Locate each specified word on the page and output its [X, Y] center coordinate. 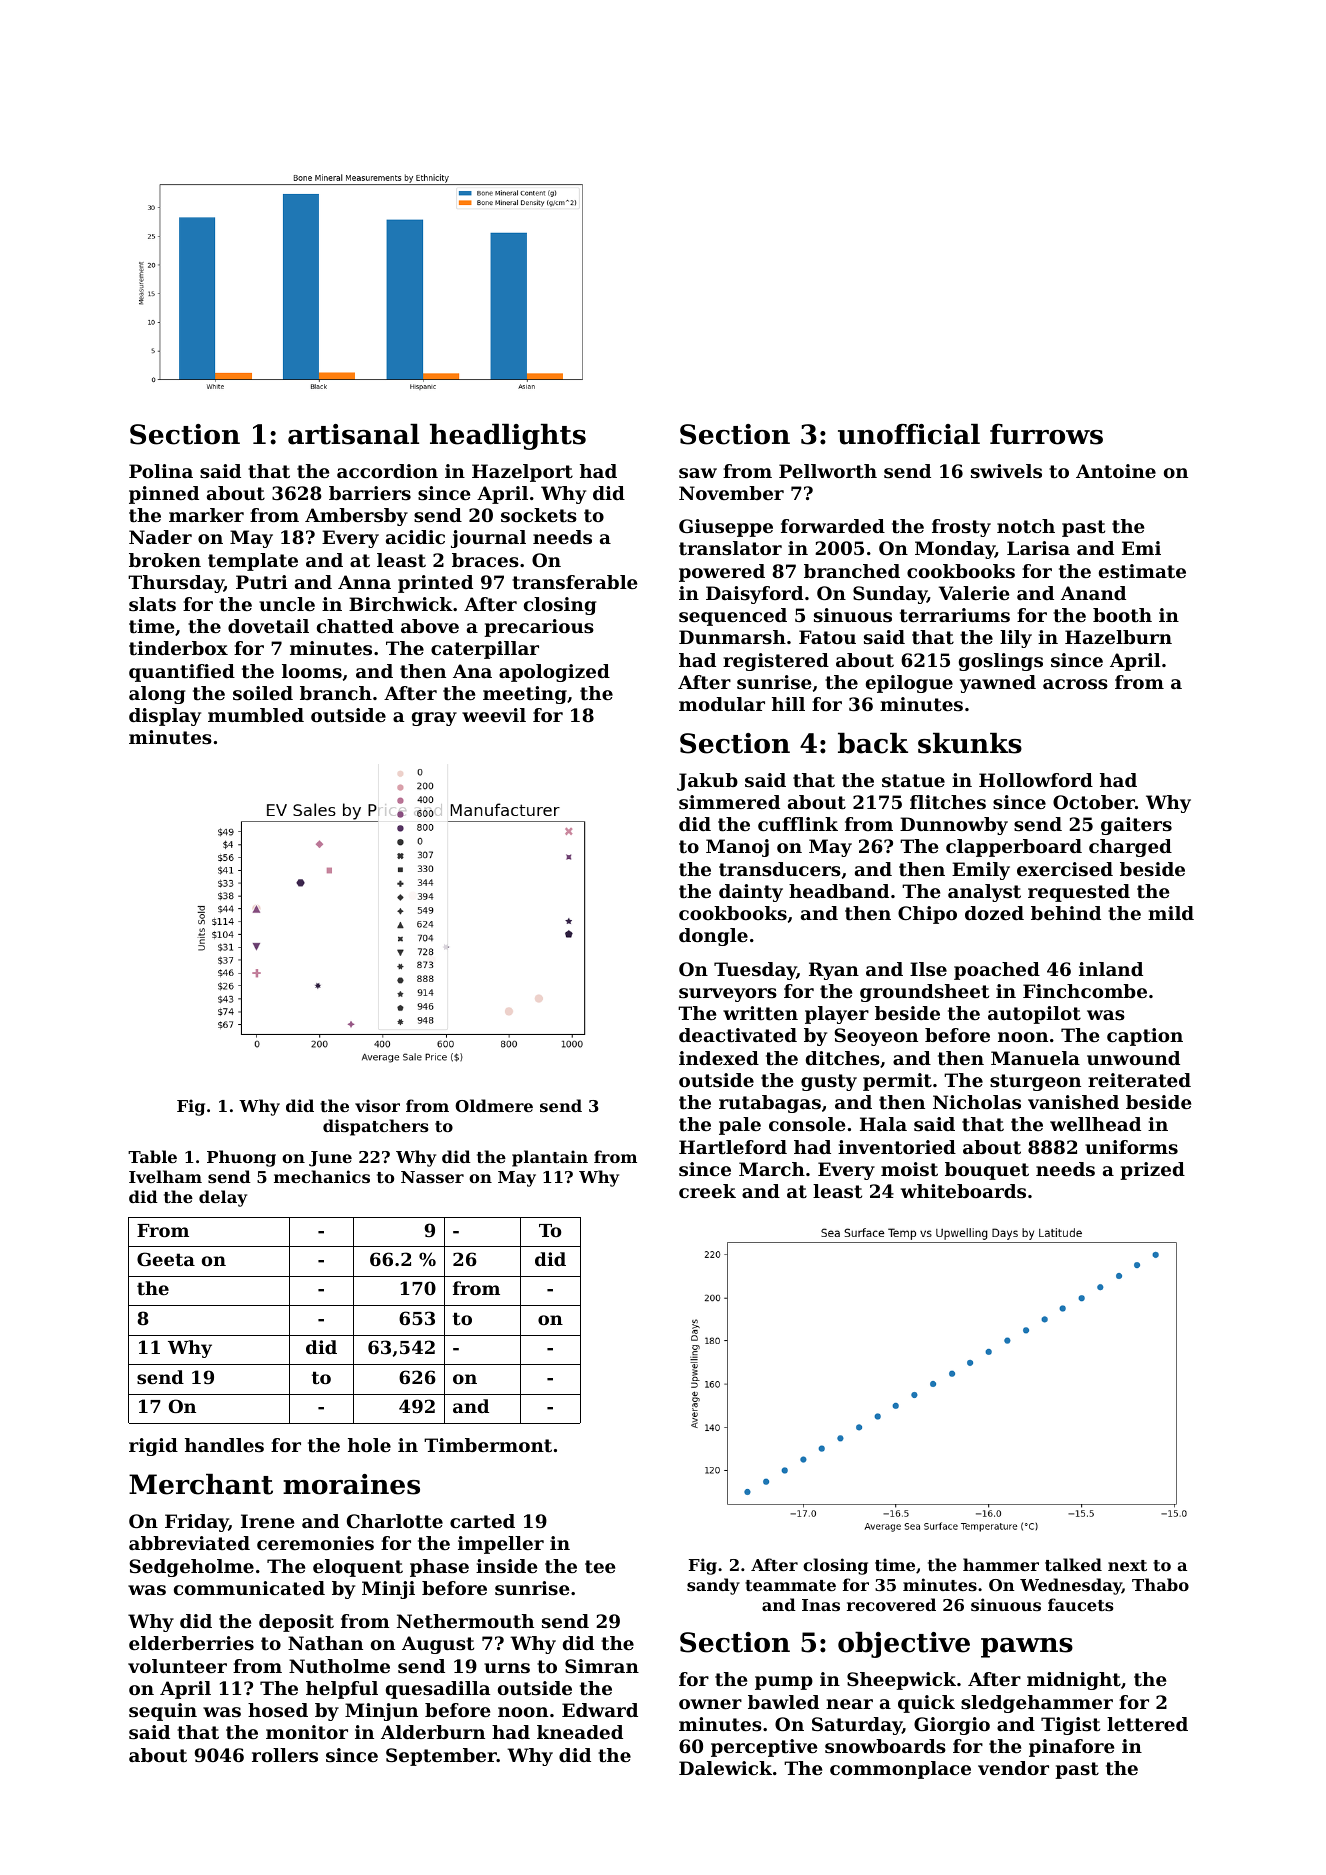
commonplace [900, 1770]
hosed [278, 1710]
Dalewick [725, 1768]
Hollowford [1036, 780]
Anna [364, 582]
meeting [525, 695]
